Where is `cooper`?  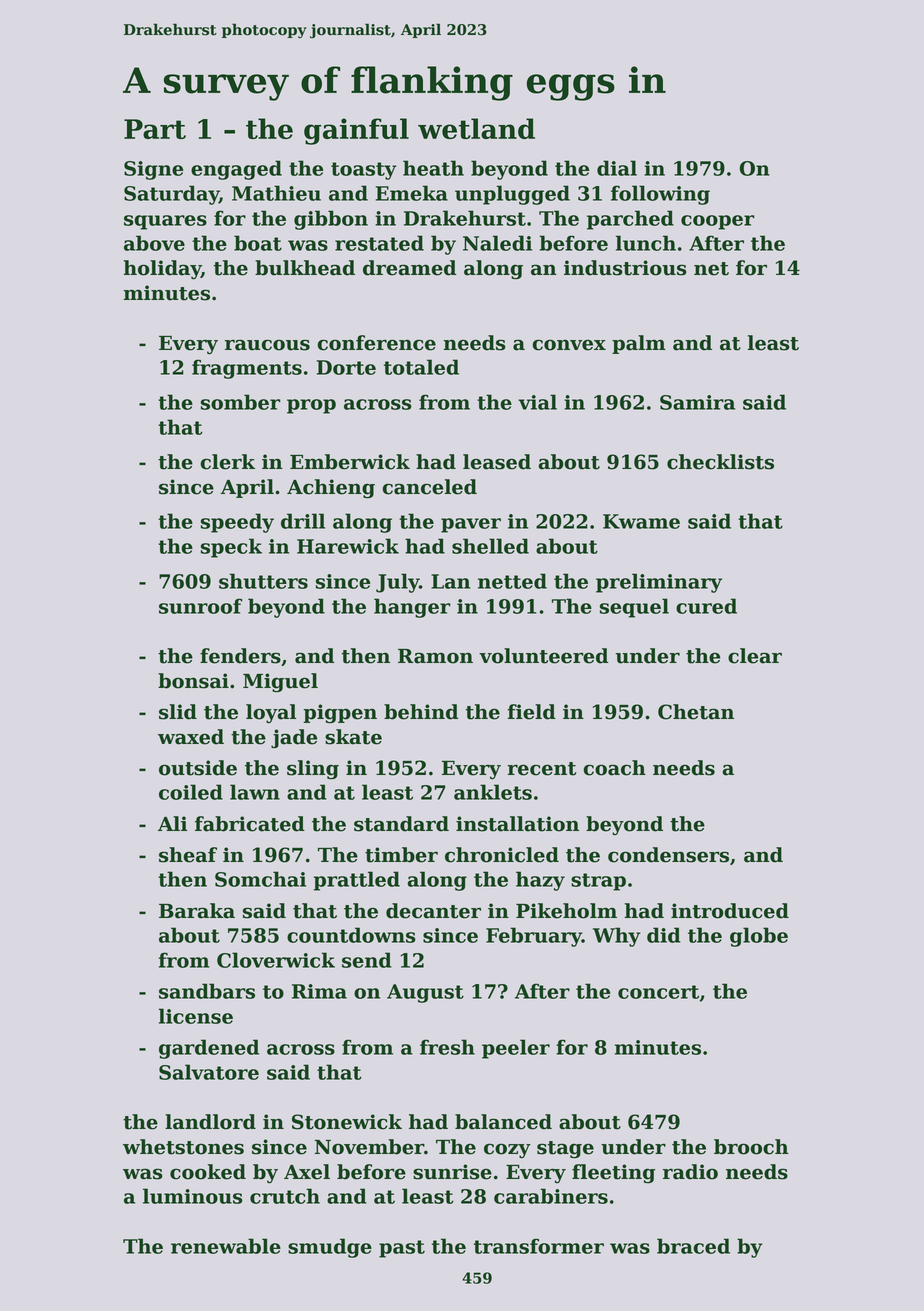
cooper is located at coordinates (718, 222).
